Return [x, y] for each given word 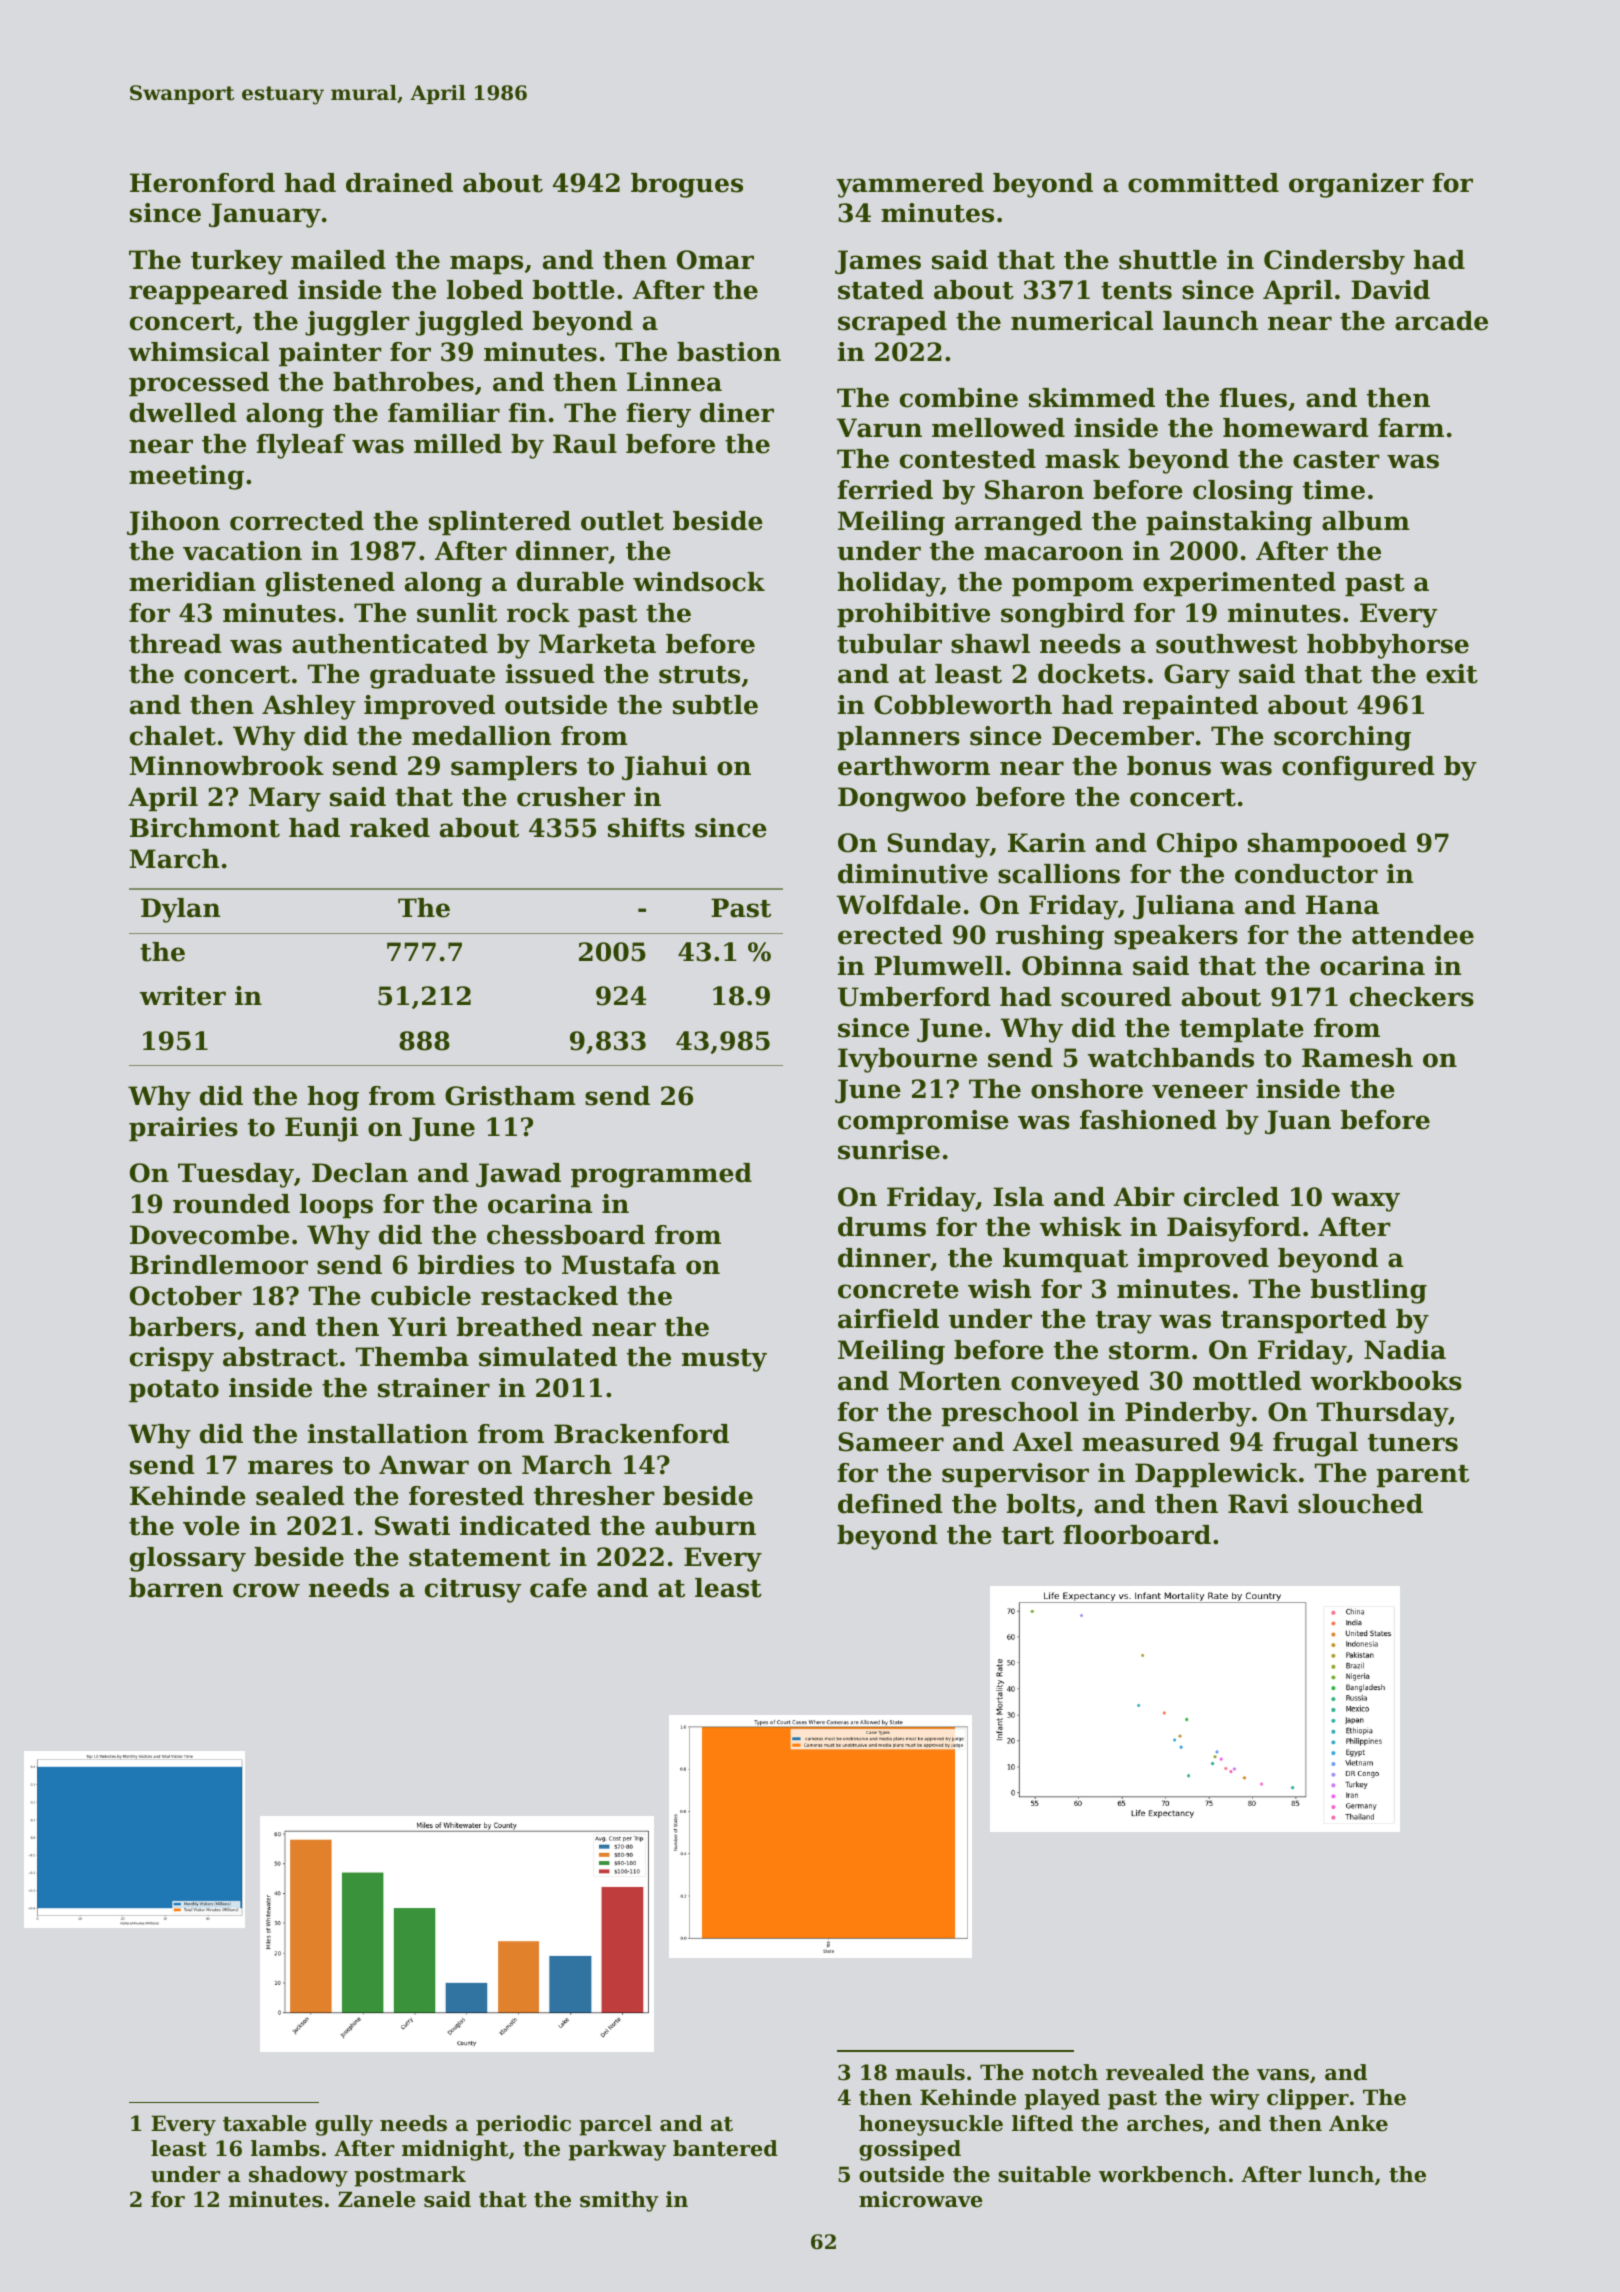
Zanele [377, 2199]
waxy [1365, 1202]
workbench [1163, 2174]
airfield [888, 1319]
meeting [186, 477]
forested [466, 1496]
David [1390, 290]
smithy [619, 2201]
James [878, 262]
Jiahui [664, 768]
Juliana [1184, 907]
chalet [173, 736]
